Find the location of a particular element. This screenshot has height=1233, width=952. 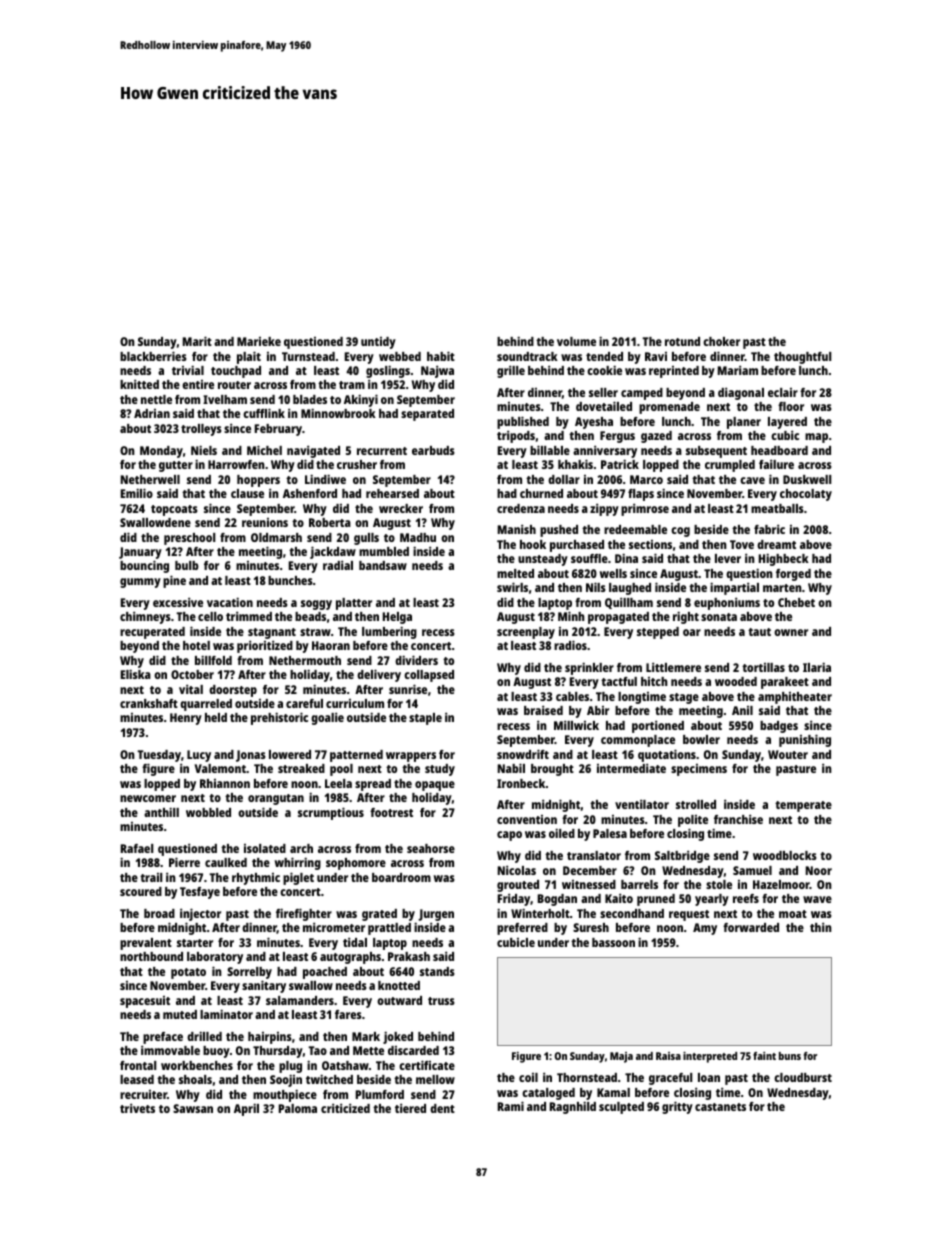

castanets is located at coordinates (720, 1107).
